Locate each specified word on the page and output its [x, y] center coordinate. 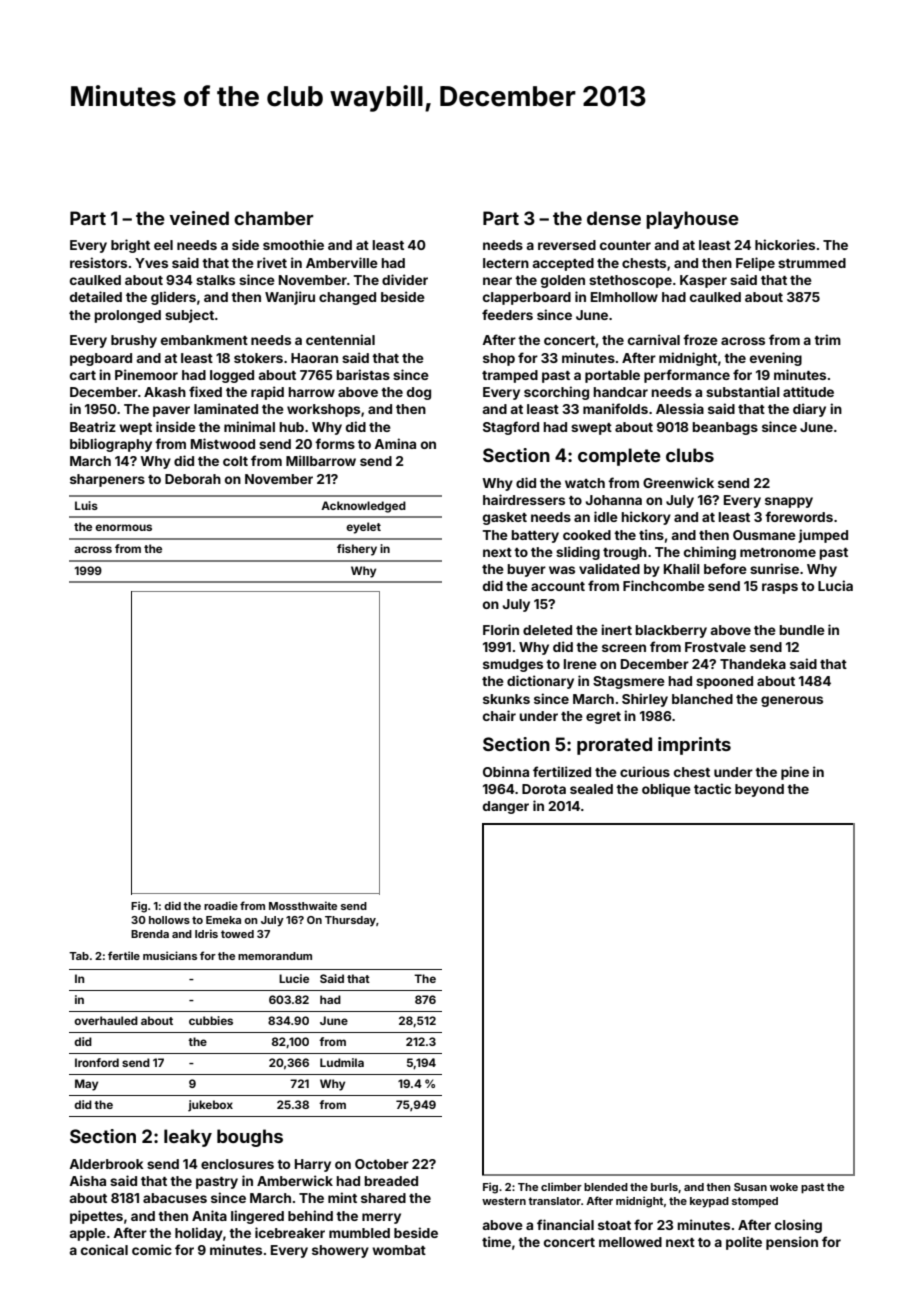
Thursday [350, 921]
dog [419, 393]
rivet [272, 262]
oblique [666, 790]
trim [827, 339]
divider [405, 279]
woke [784, 1187]
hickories [785, 244]
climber [561, 1186]
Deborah [193, 479]
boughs [250, 1138]
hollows [169, 920]
